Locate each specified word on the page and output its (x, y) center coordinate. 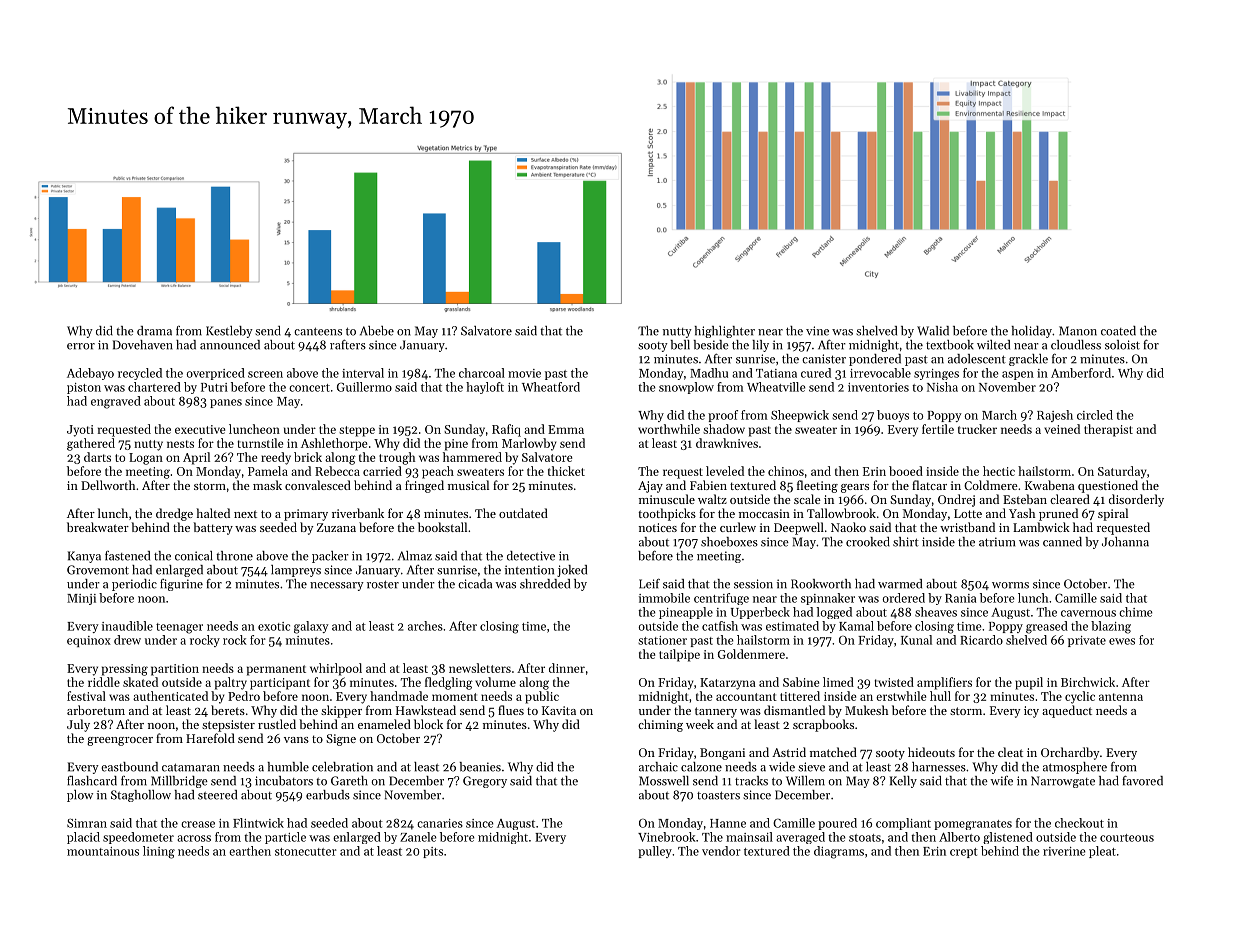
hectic (999, 471)
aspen (1018, 375)
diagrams (839, 852)
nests (180, 444)
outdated (523, 513)
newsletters (480, 668)
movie (524, 373)
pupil (1029, 683)
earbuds (328, 795)
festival (86, 696)
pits (433, 852)
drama (154, 331)
